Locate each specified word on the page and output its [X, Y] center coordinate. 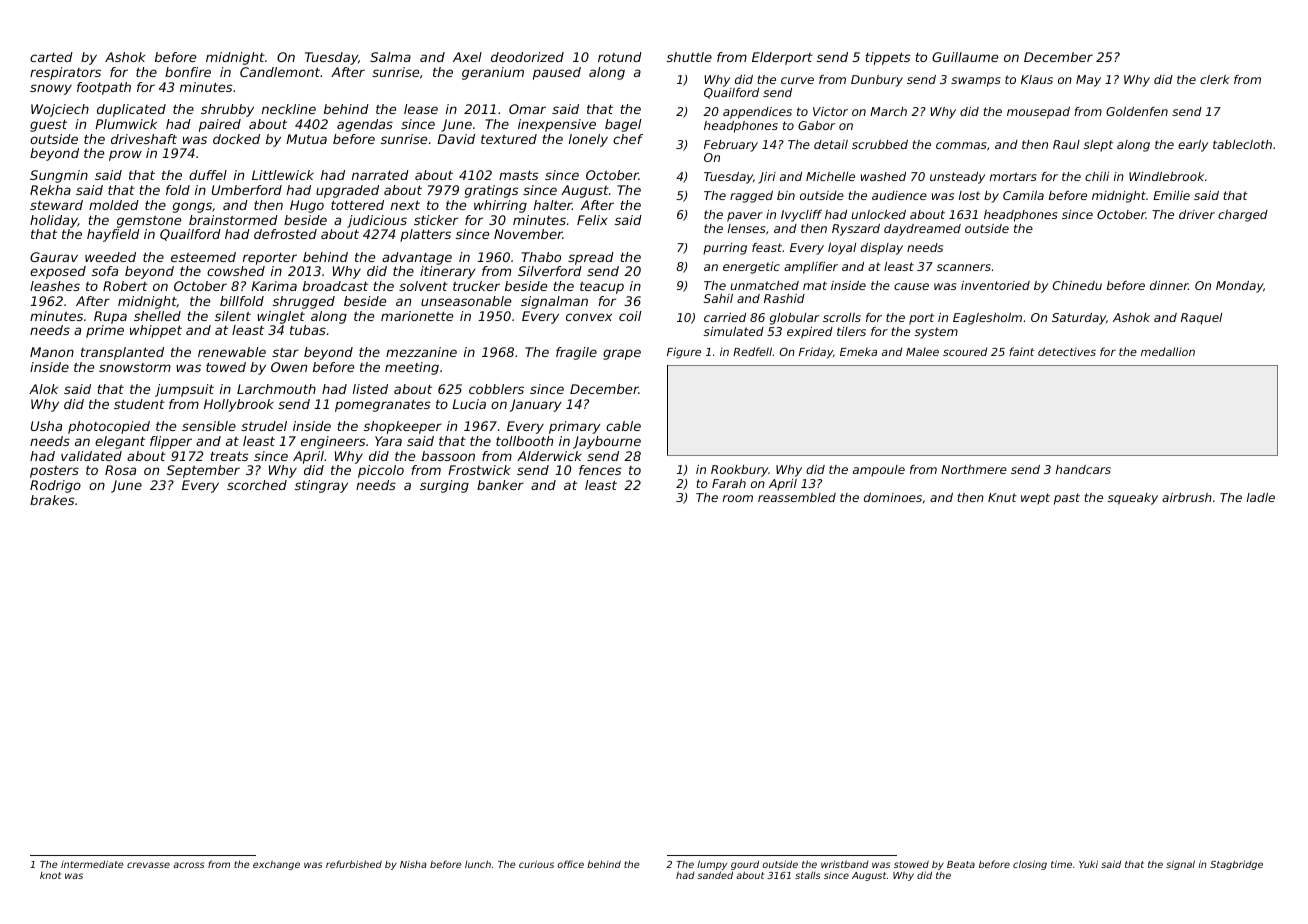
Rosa [120, 470]
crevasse [148, 865]
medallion [1168, 351]
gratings [491, 191]
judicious [377, 221]
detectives [1067, 351]
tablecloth [1242, 144]
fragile [576, 353]
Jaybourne [607, 442]
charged [1243, 216]
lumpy [712, 865]
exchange [276, 865]
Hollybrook [239, 405]
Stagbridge [1236, 865]
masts [518, 175]
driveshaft [144, 139]
